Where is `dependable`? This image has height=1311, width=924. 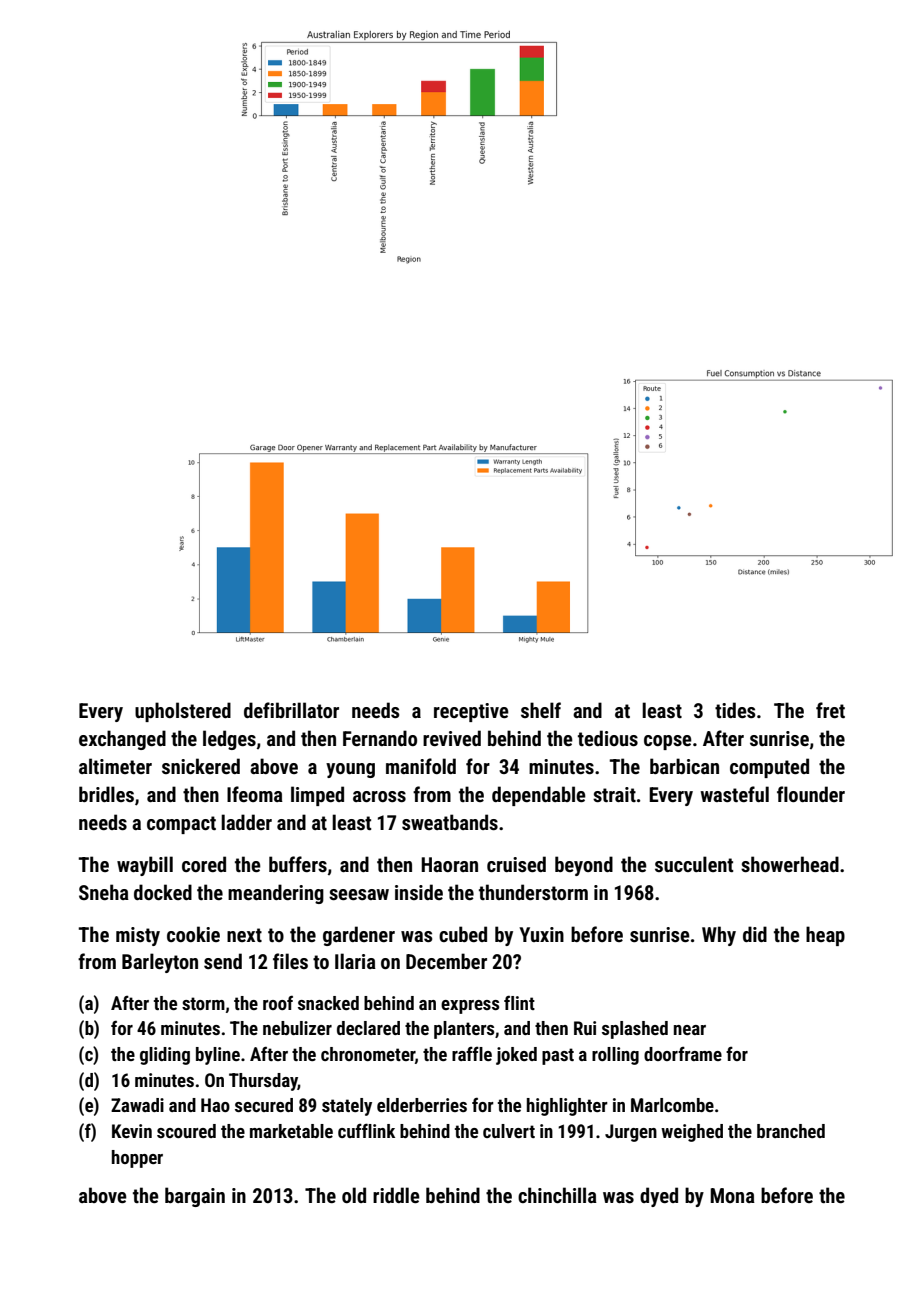 dependable is located at coordinates (539, 796).
